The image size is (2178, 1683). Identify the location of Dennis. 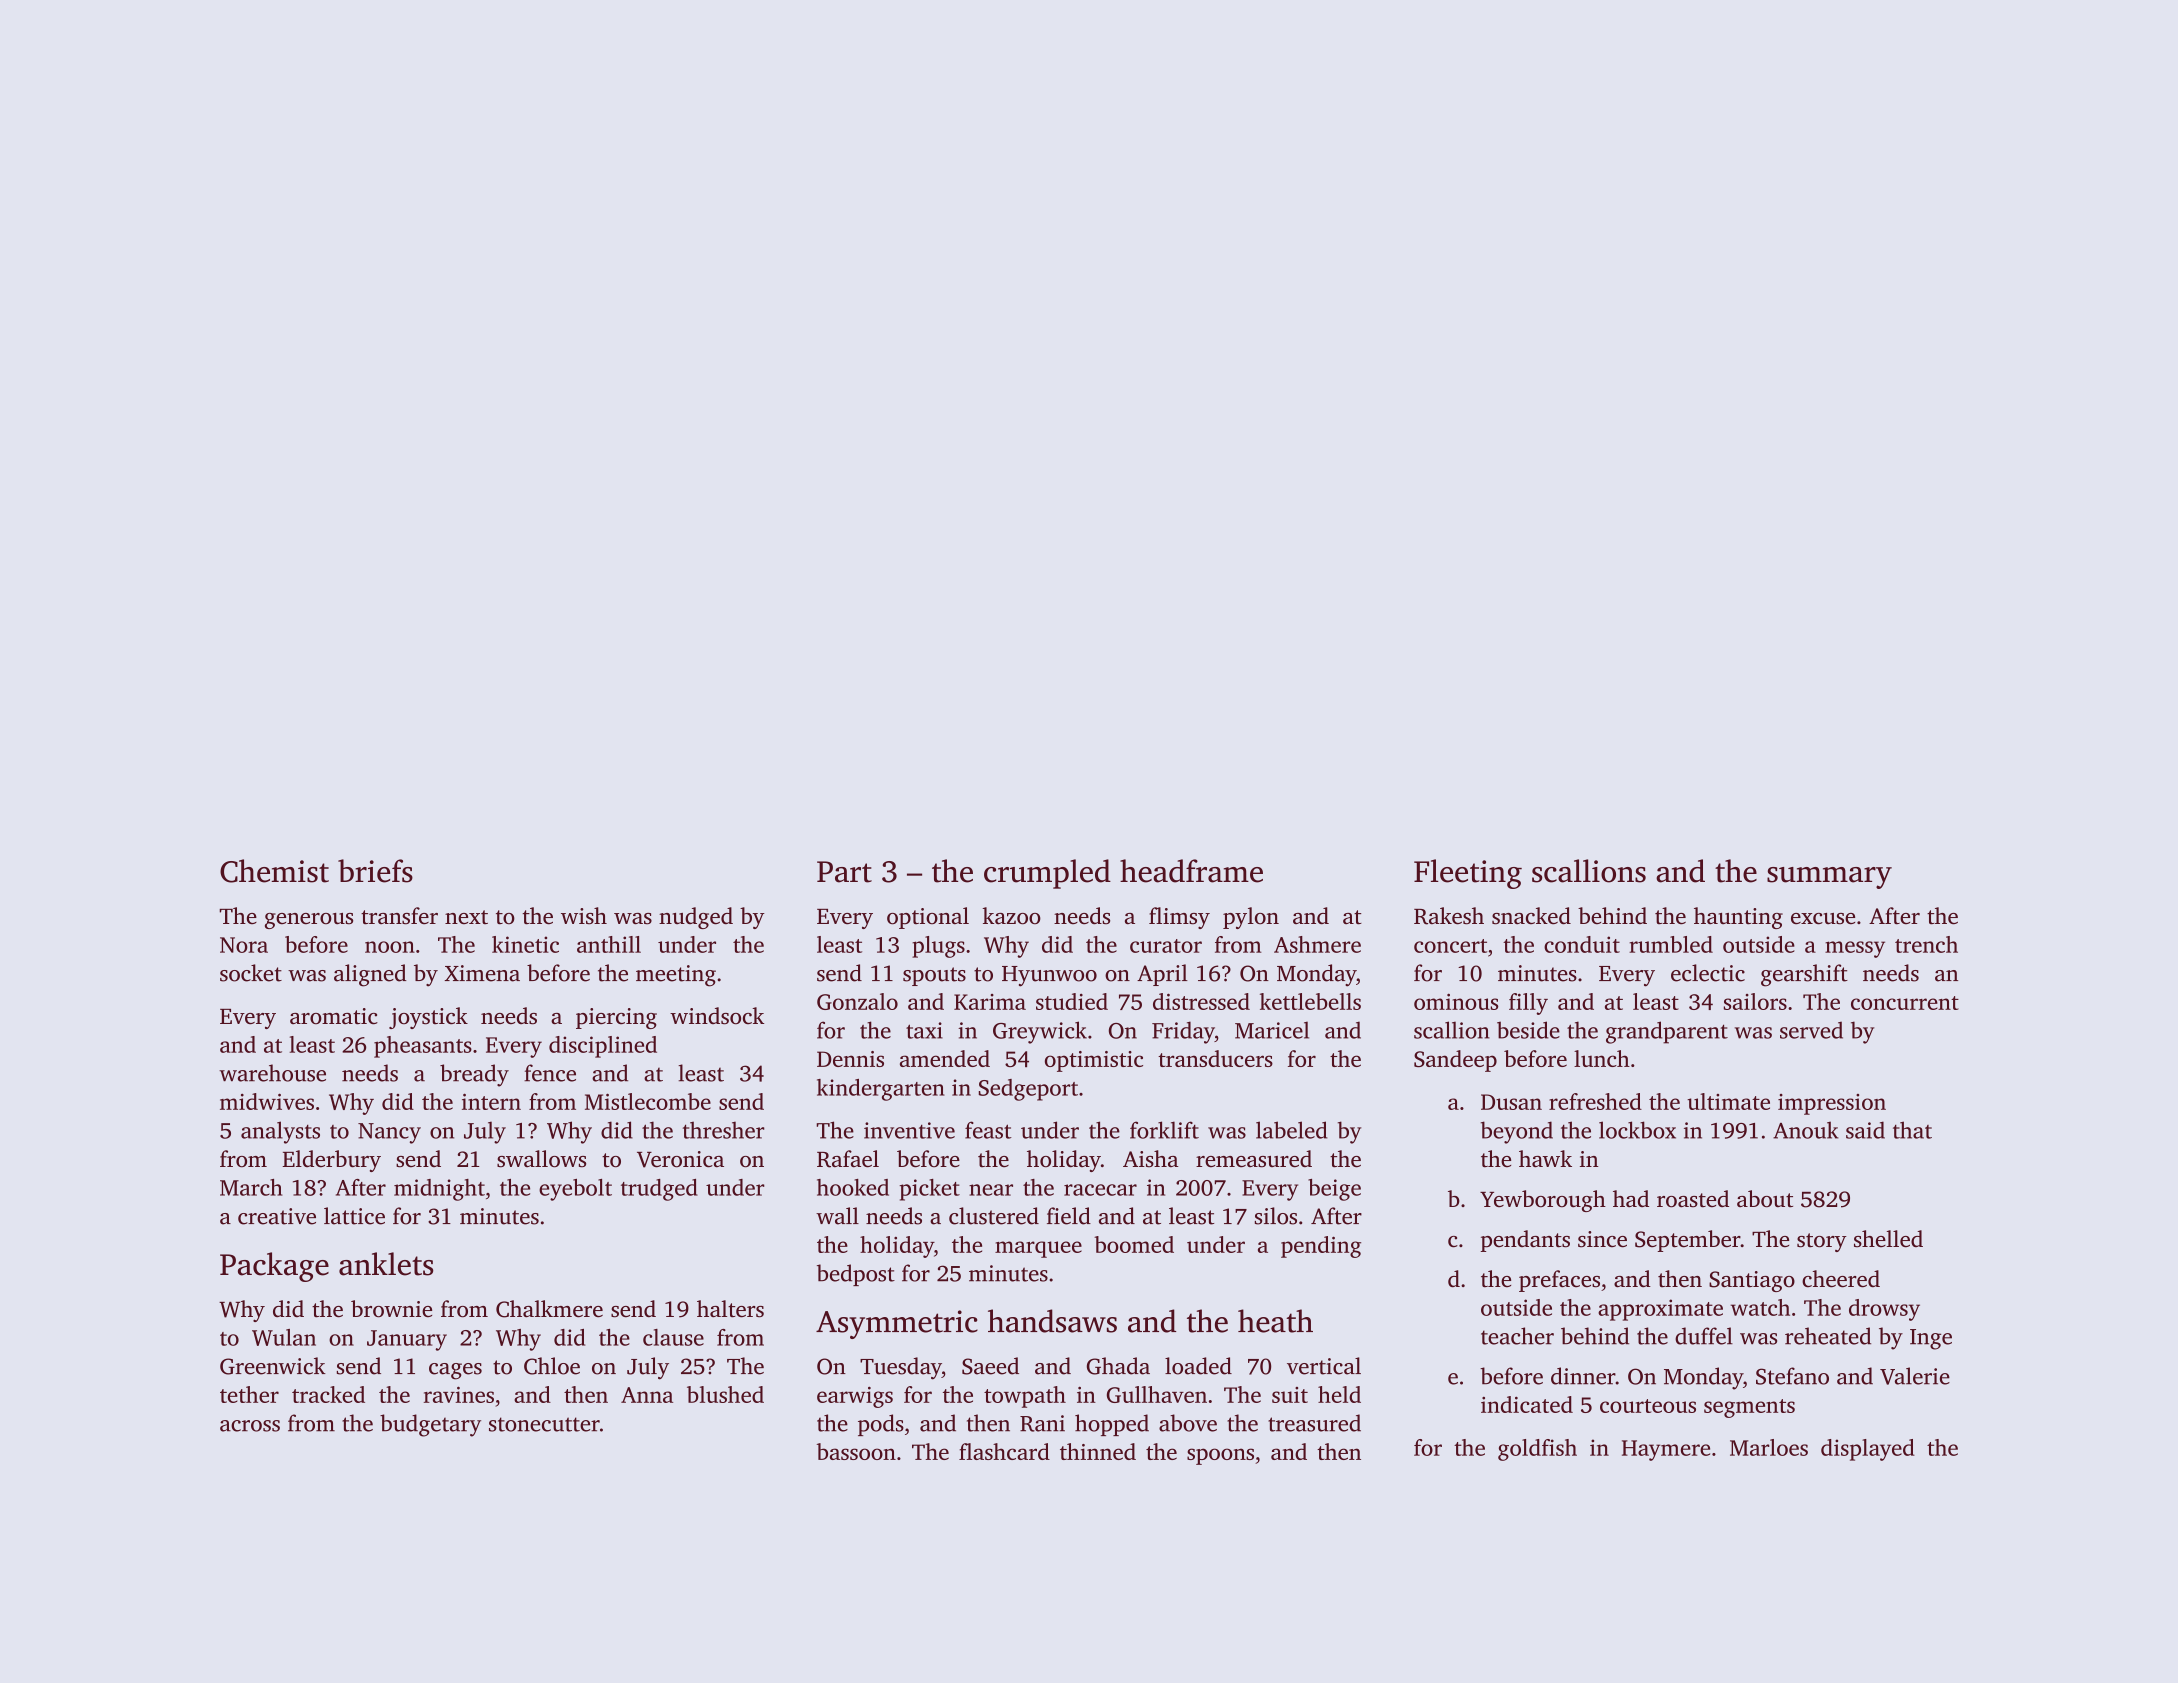
(850, 1059).
